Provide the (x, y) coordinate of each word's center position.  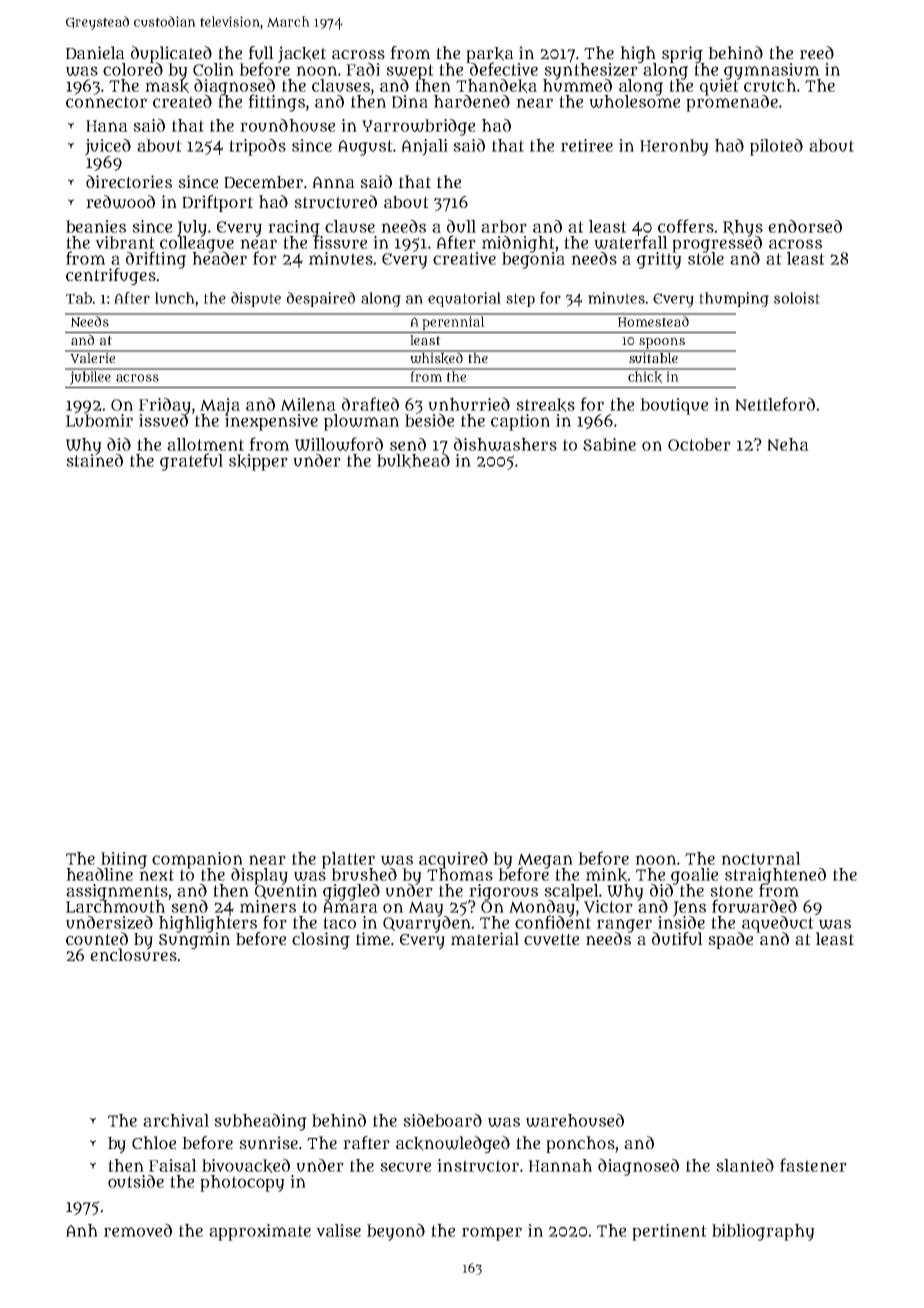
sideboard (442, 1120)
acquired (453, 859)
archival (176, 1120)
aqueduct (778, 924)
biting (124, 860)
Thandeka (496, 85)
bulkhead (413, 461)
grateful (191, 462)
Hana (107, 126)
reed (817, 52)
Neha (788, 444)
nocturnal (761, 858)
